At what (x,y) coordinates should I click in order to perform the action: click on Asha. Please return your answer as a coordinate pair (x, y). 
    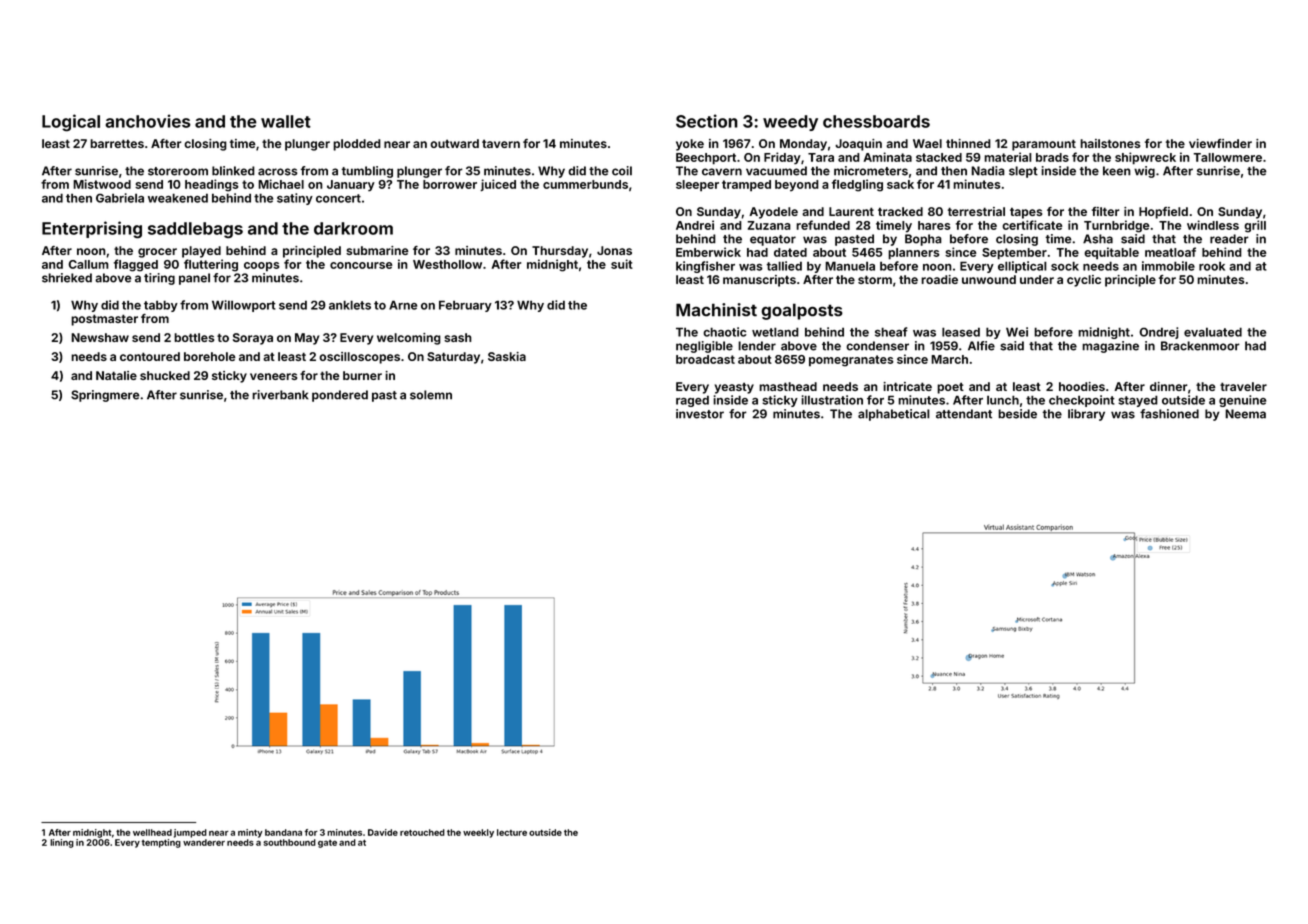
    Looking at the image, I should click on (1098, 239).
